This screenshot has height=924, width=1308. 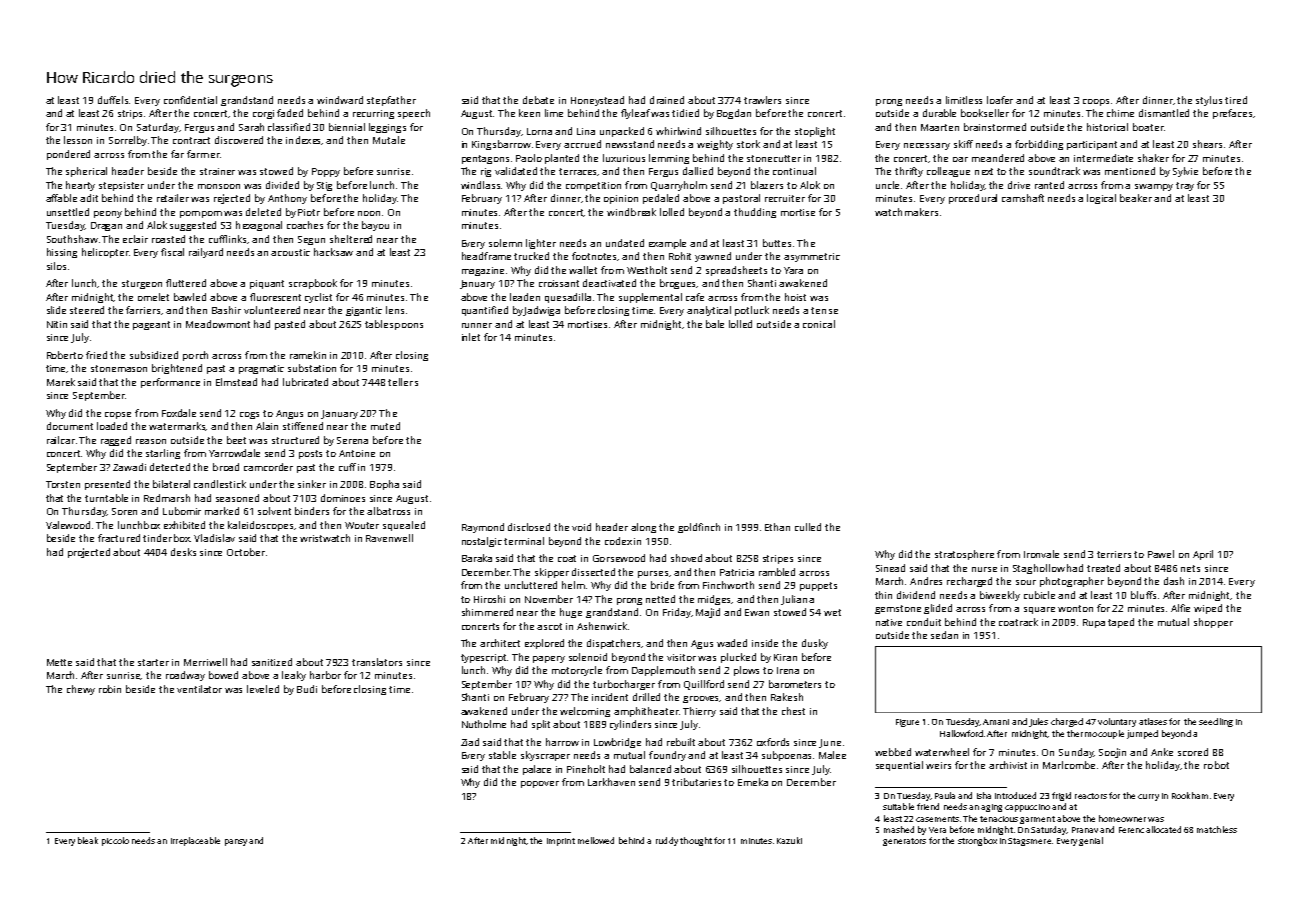 What do you see at coordinates (177, 426) in the screenshot?
I see `watermarks` at bounding box center [177, 426].
